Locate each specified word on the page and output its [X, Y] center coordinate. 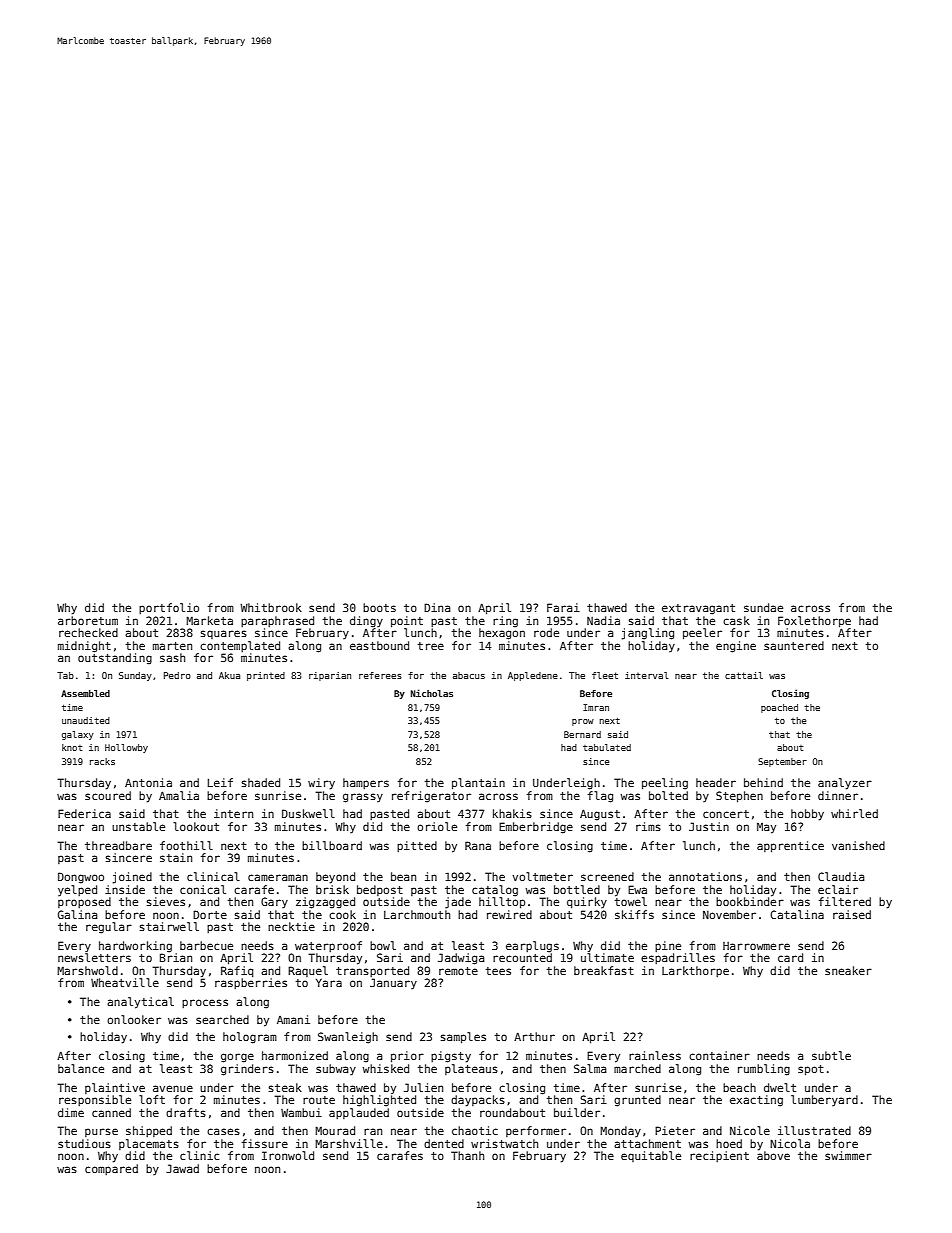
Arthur [534, 1036]
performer [536, 1131]
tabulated [607, 747]
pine [668, 946]
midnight [84, 647]
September [782, 762]
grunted [637, 1101]
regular [109, 928]
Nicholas [432, 693]
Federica [84, 813]
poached [779, 708]
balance [81, 1068]
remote [458, 971]
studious [84, 1143]
